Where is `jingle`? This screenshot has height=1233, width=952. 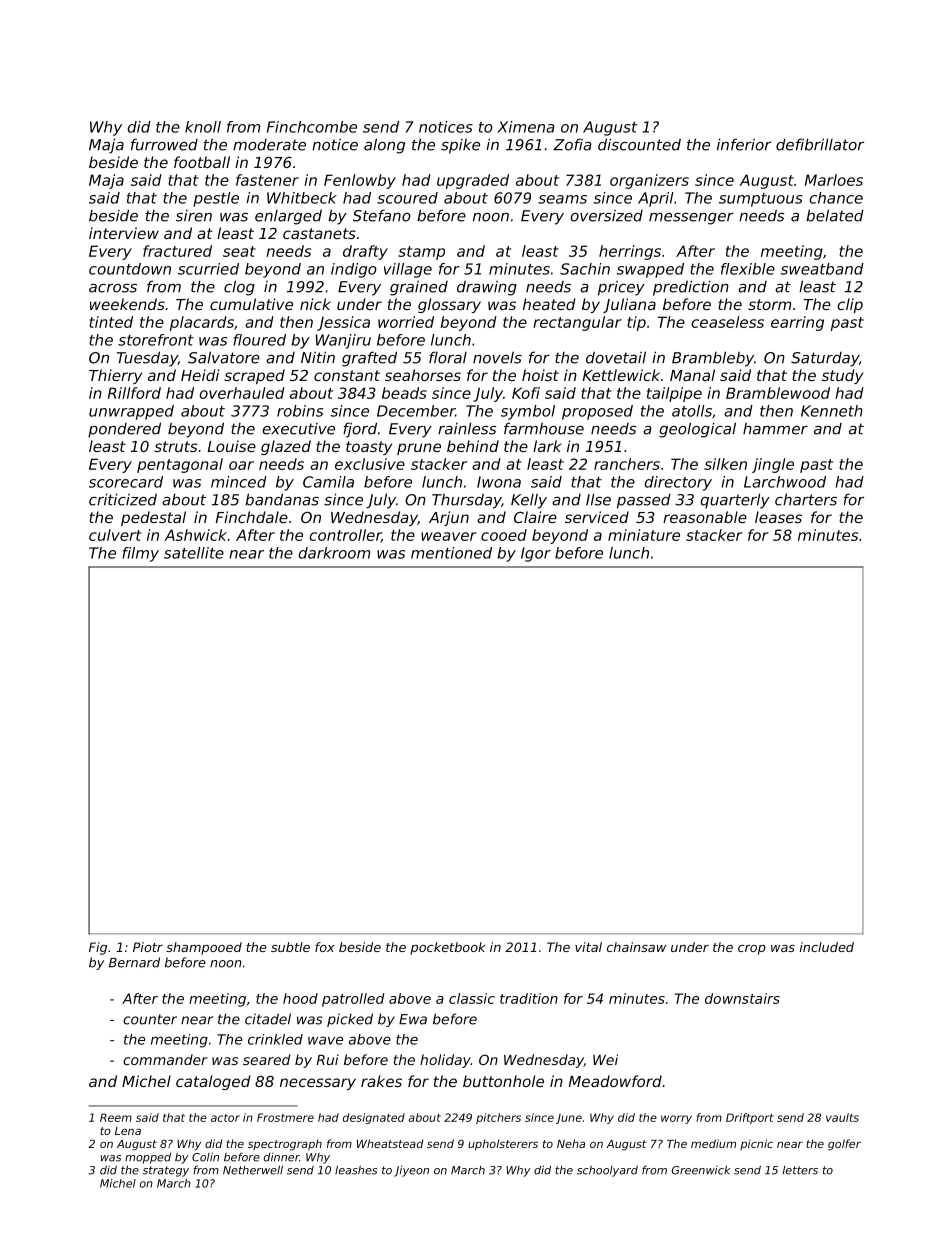
jingle is located at coordinates (773, 465).
